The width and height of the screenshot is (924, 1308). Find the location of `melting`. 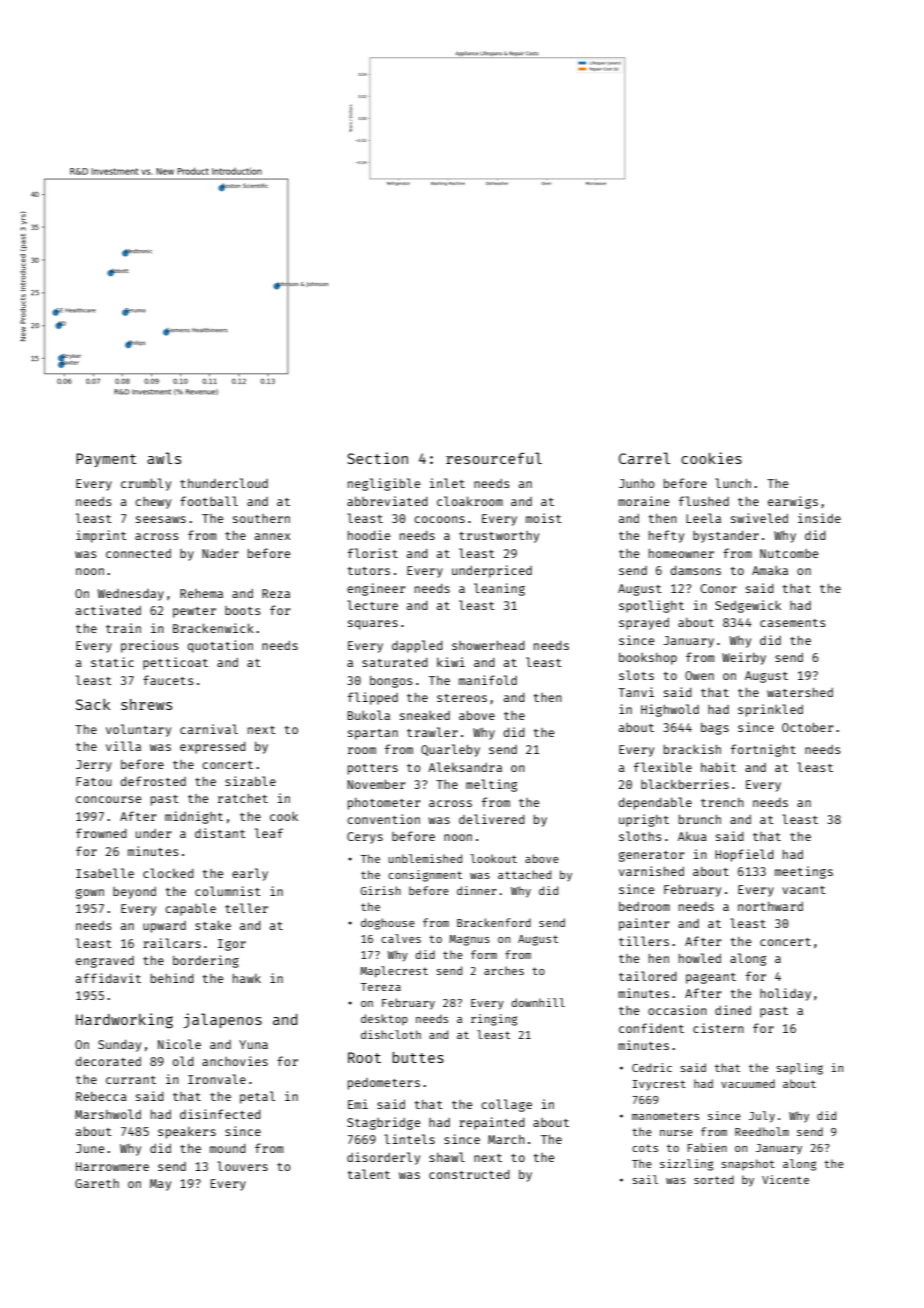

melting is located at coordinates (491, 785).
